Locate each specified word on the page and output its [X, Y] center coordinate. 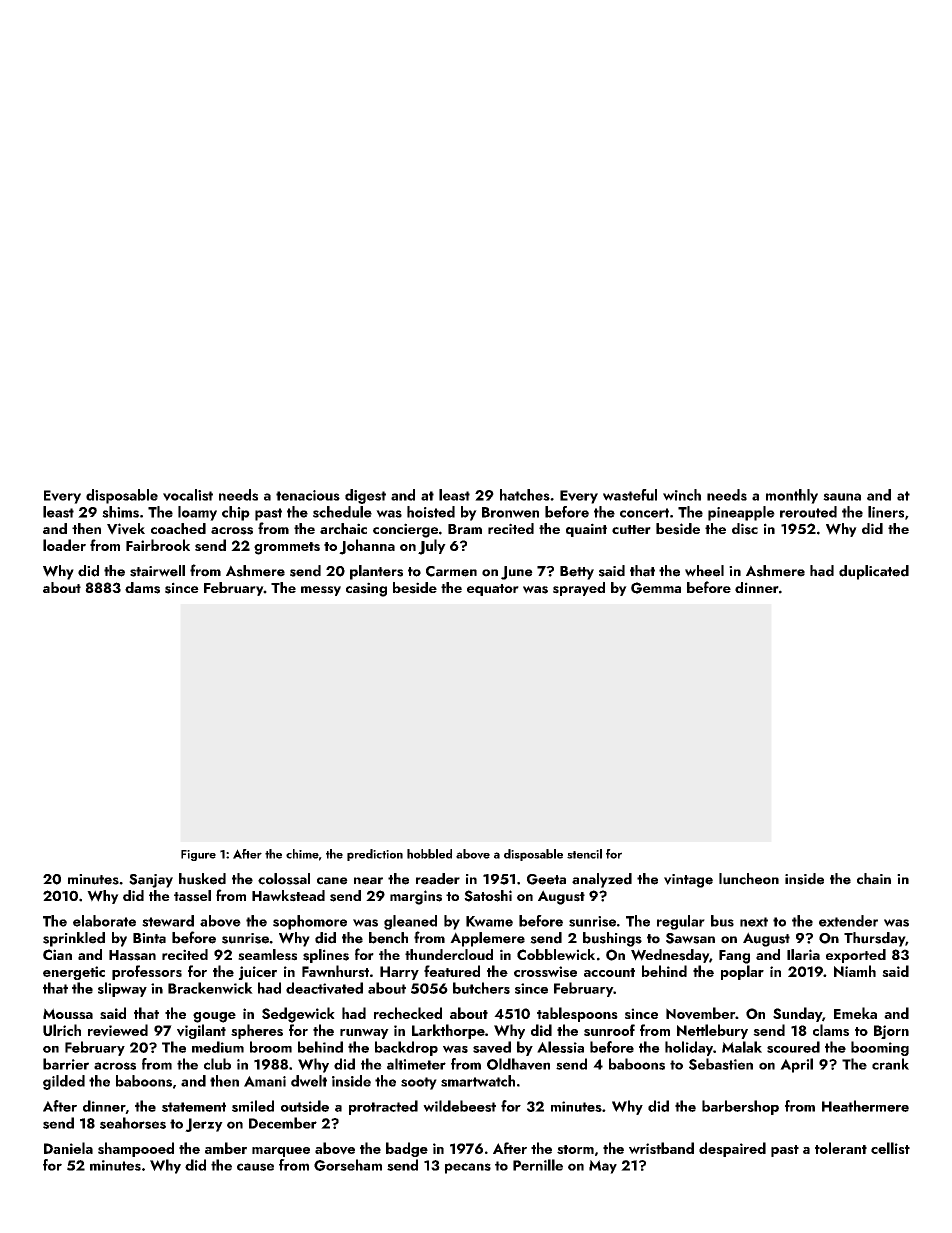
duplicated [874, 572]
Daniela [68, 1148]
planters [376, 572]
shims [120, 512]
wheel [704, 571]
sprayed [579, 589]
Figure [198, 855]
